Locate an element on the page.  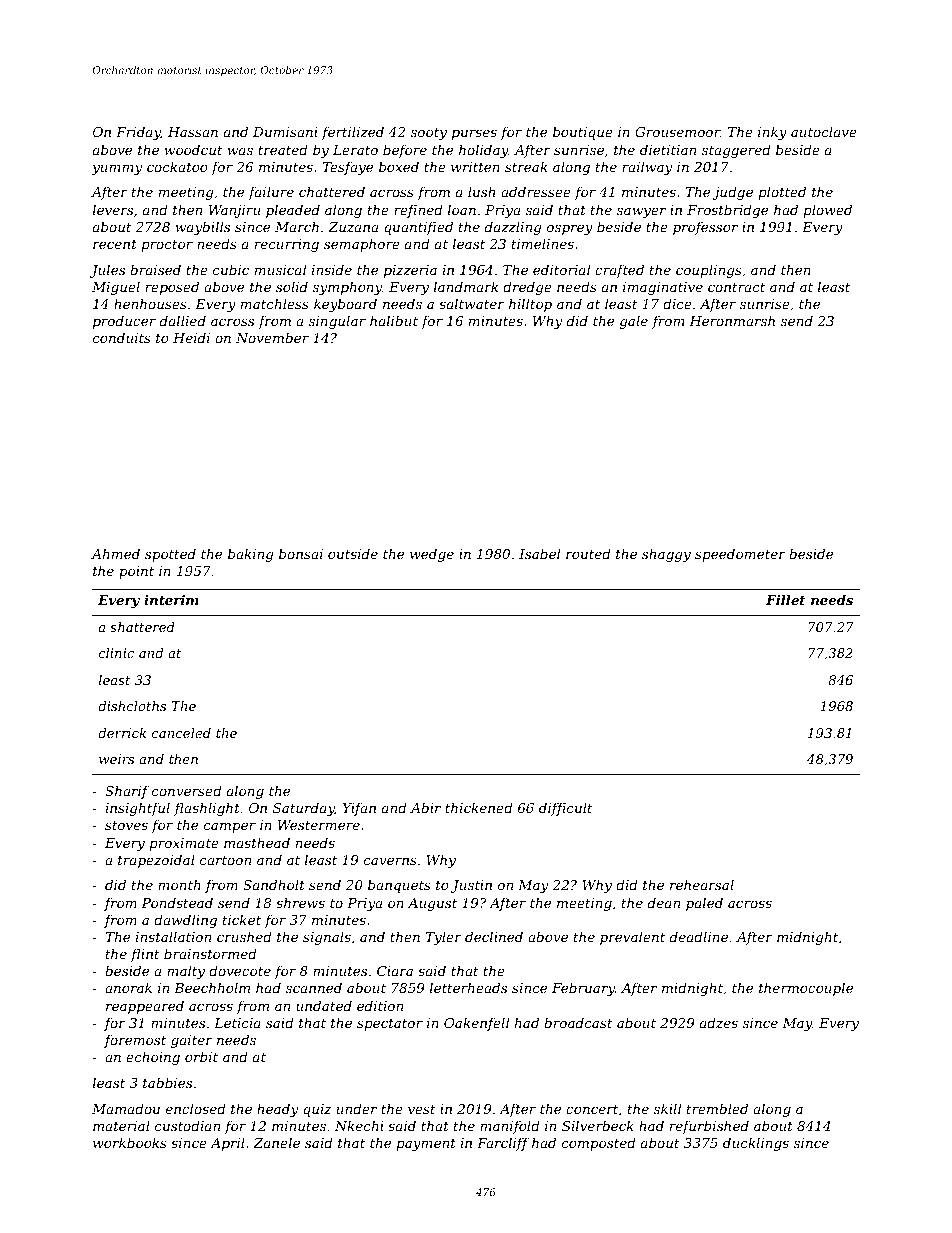
composted is located at coordinates (599, 1144).
